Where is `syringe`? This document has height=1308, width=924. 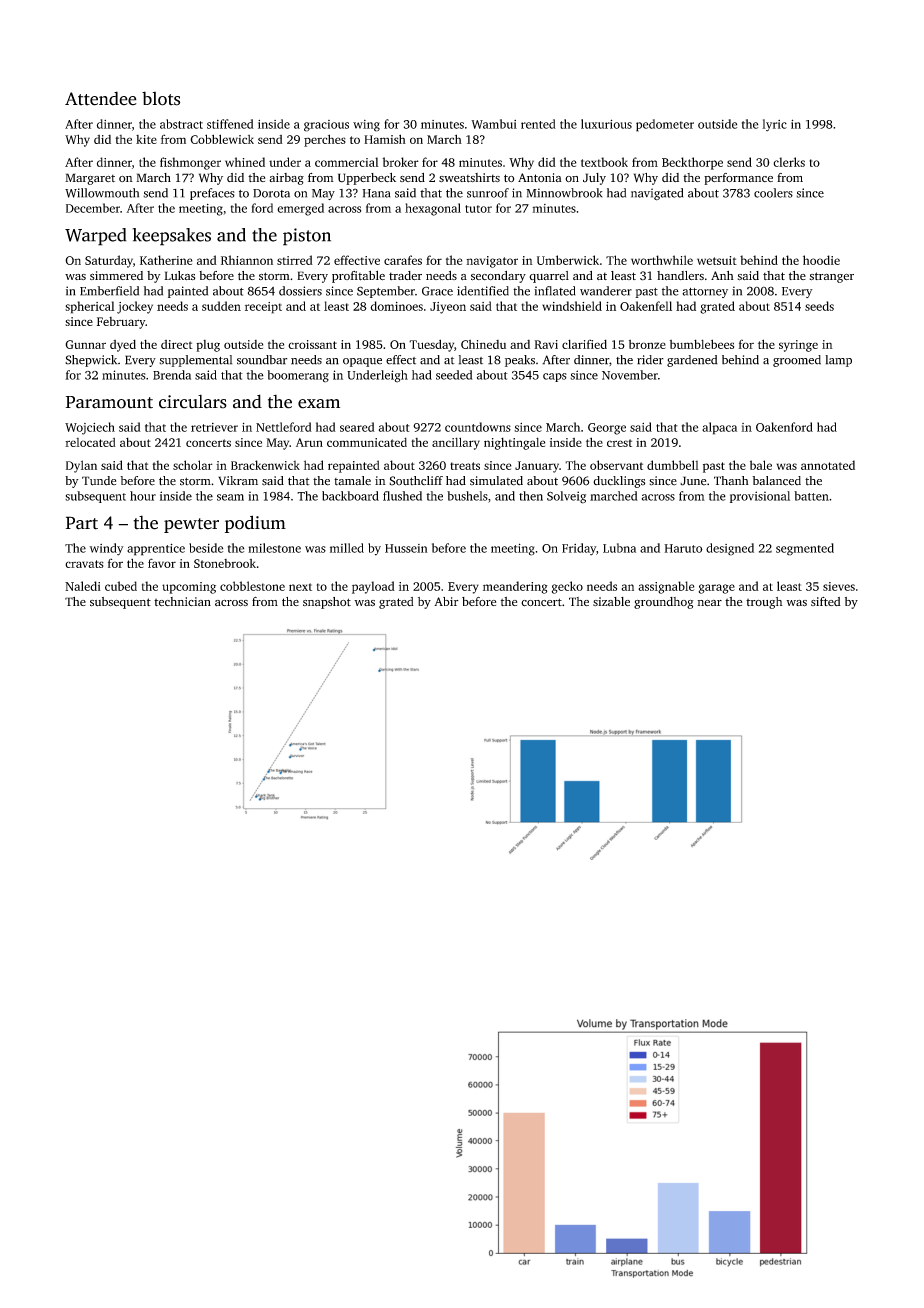
syringe is located at coordinates (798, 346).
